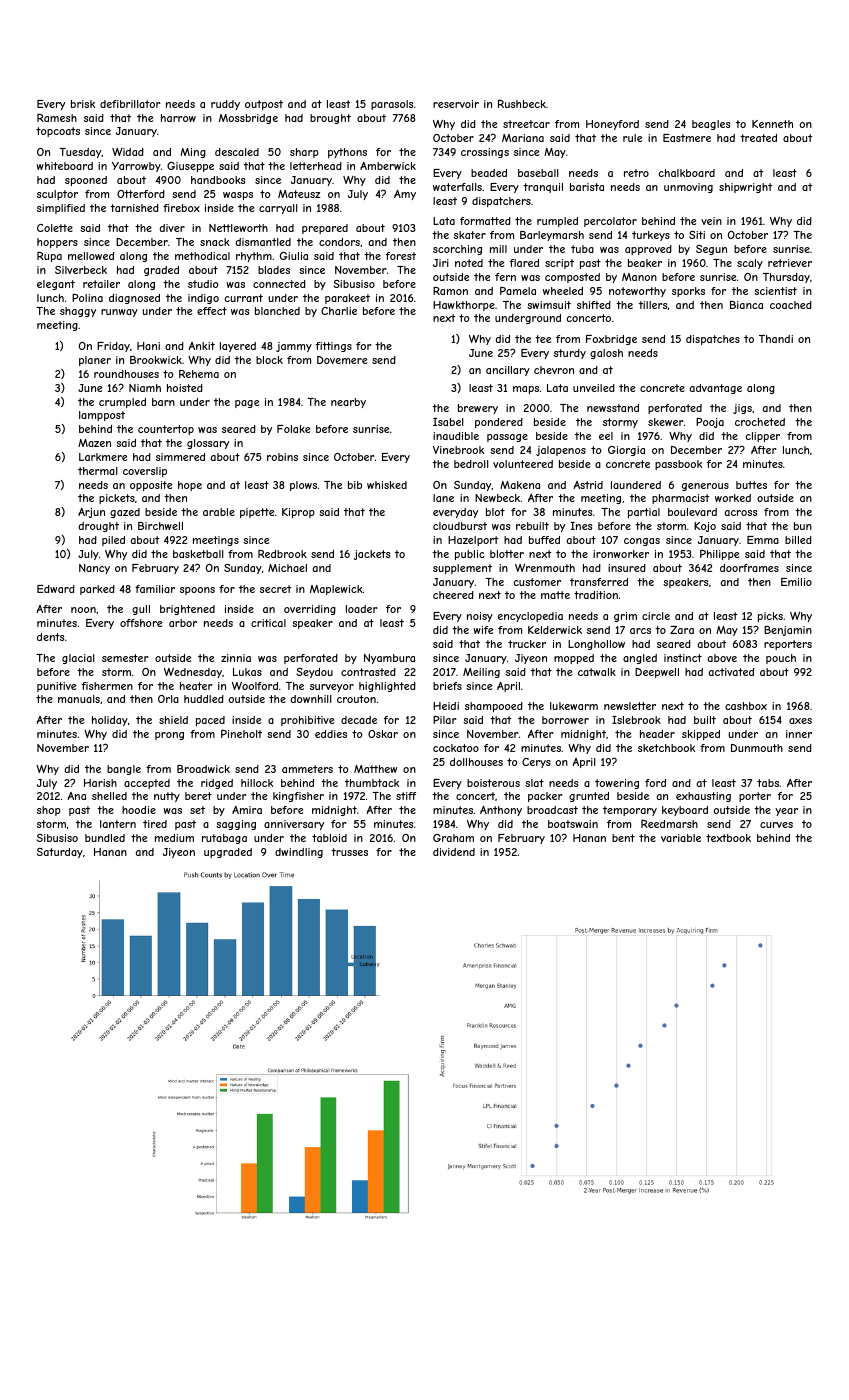  What do you see at coordinates (772, 124) in the page?
I see `Kenneth` at bounding box center [772, 124].
